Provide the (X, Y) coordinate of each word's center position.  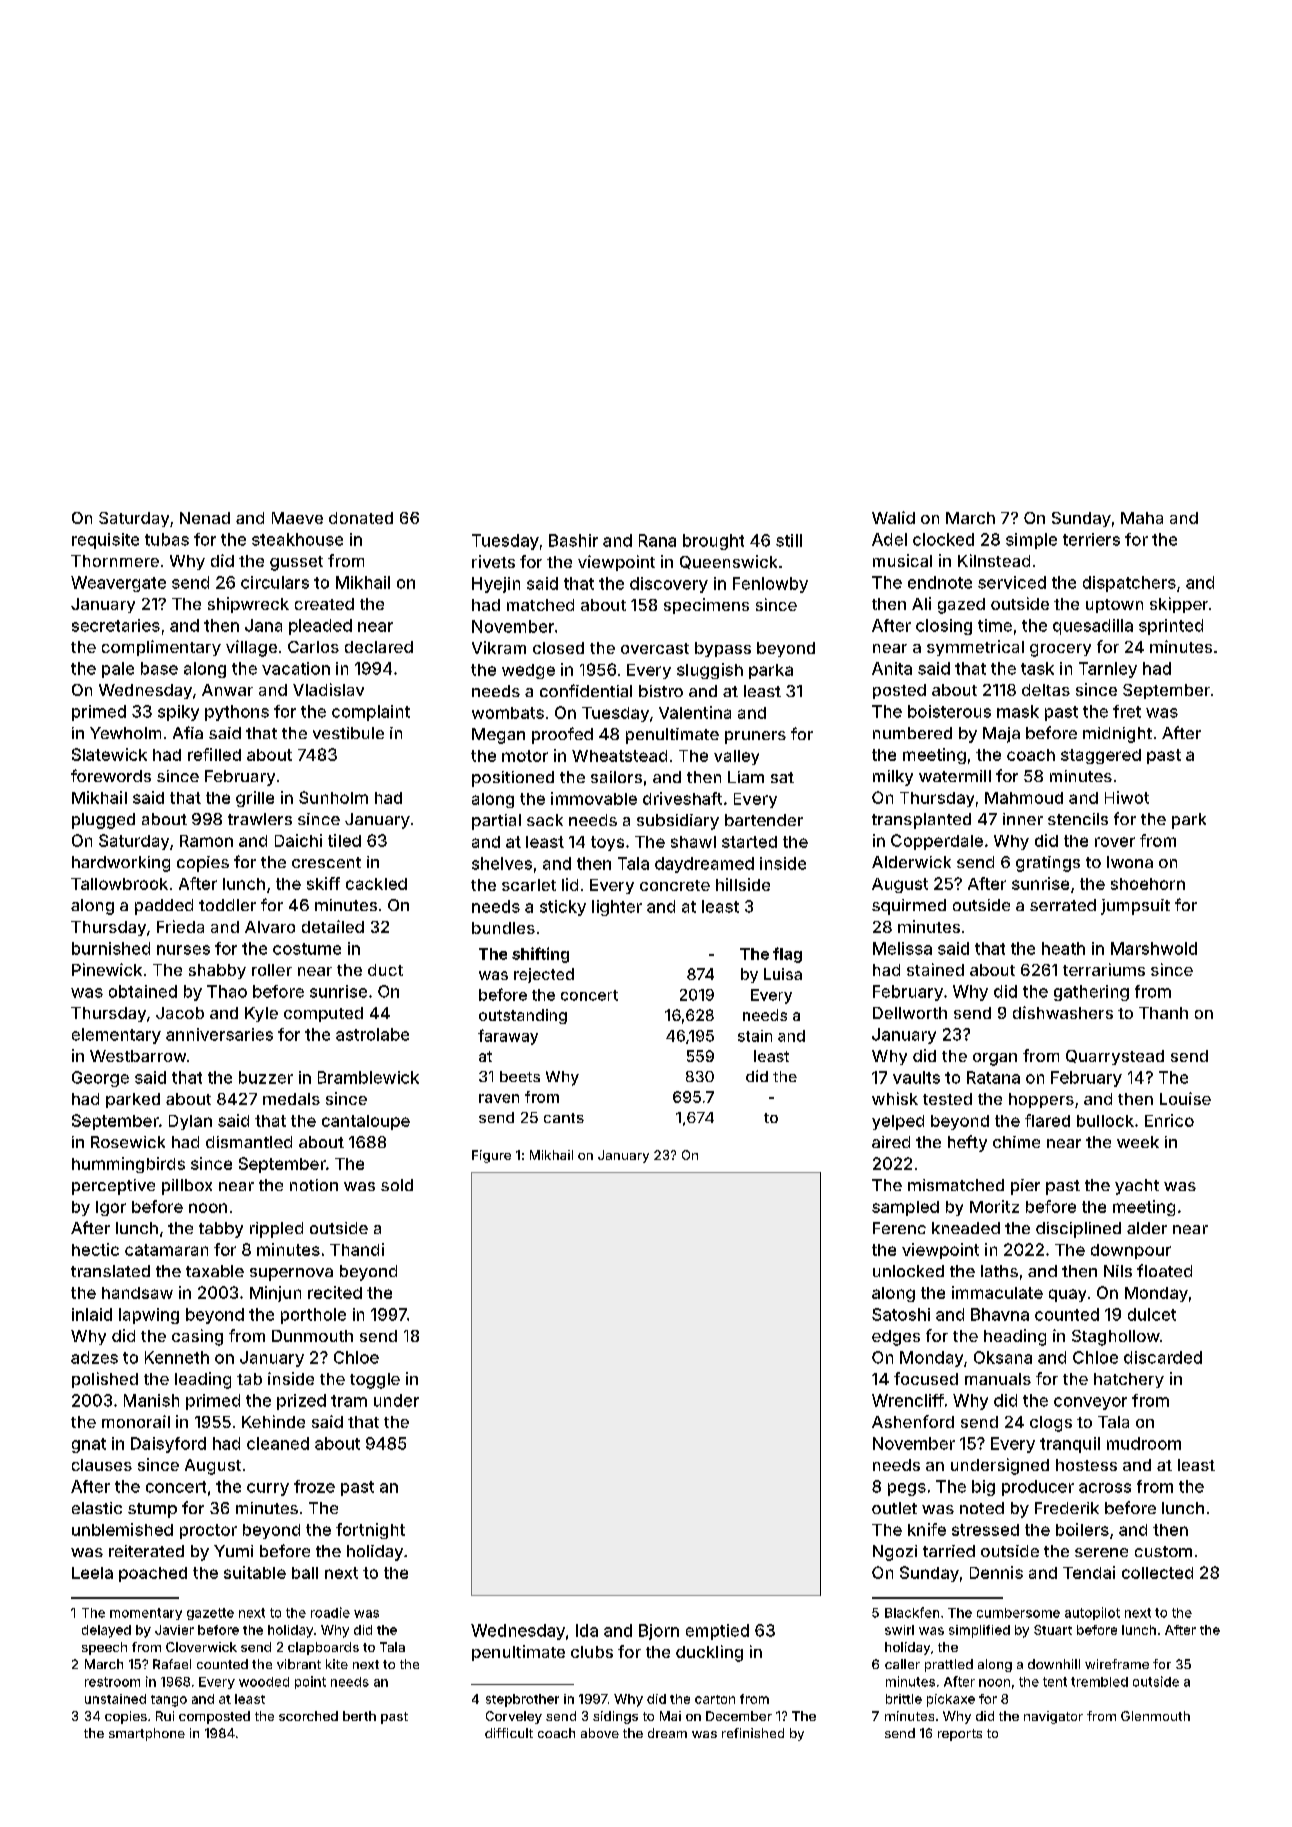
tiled (344, 840)
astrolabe (372, 1034)
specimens (706, 606)
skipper (1179, 605)
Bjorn (659, 1632)
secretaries (116, 625)
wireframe (1117, 1664)
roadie (330, 1612)
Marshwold (1154, 948)
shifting (540, 955)
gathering (1091, 993)
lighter (617, 908)
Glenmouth (1155, 1716)
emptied (717, 1632)
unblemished (122, 1529)
